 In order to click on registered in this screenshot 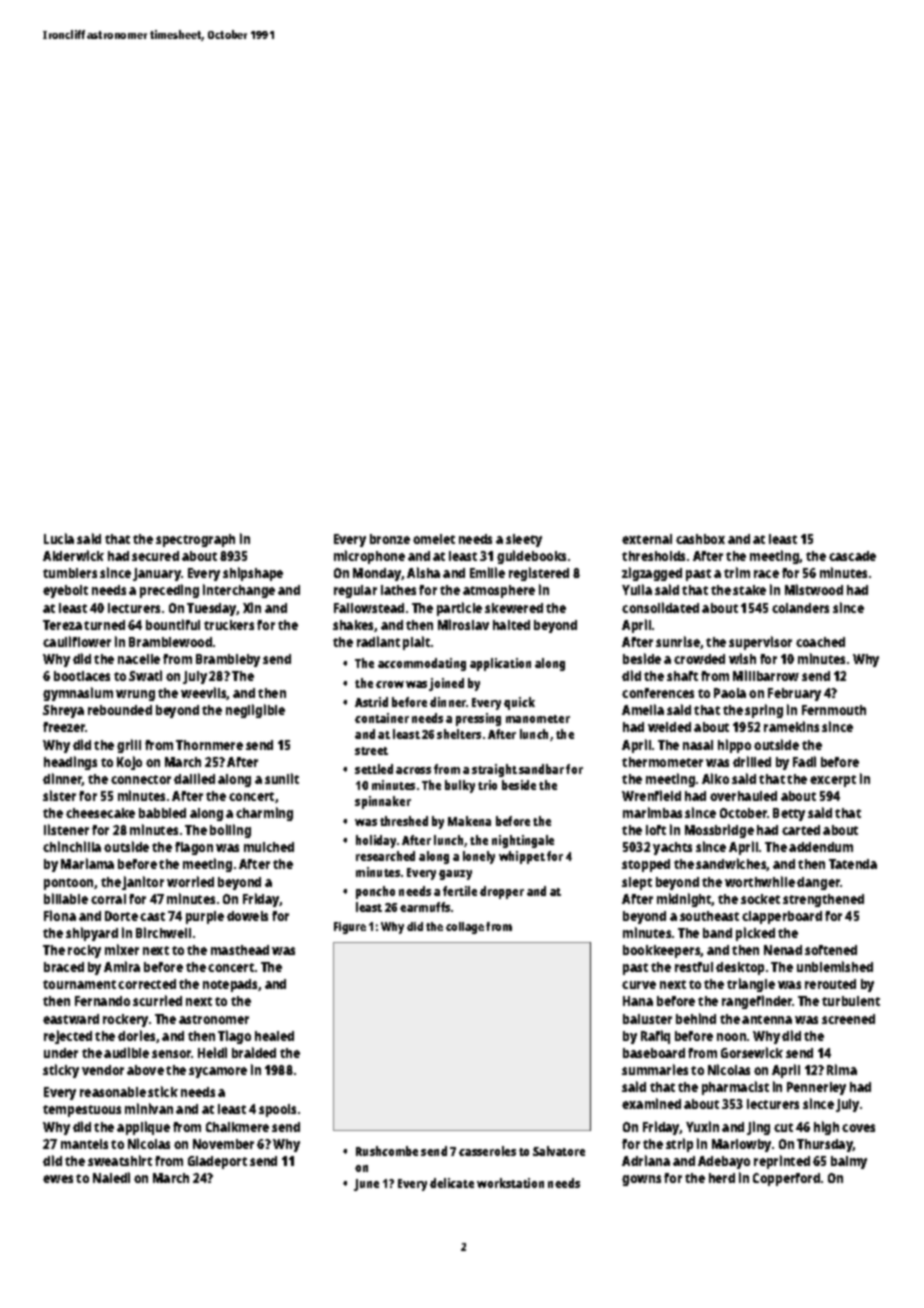, I will do `click(539, 574)`.
